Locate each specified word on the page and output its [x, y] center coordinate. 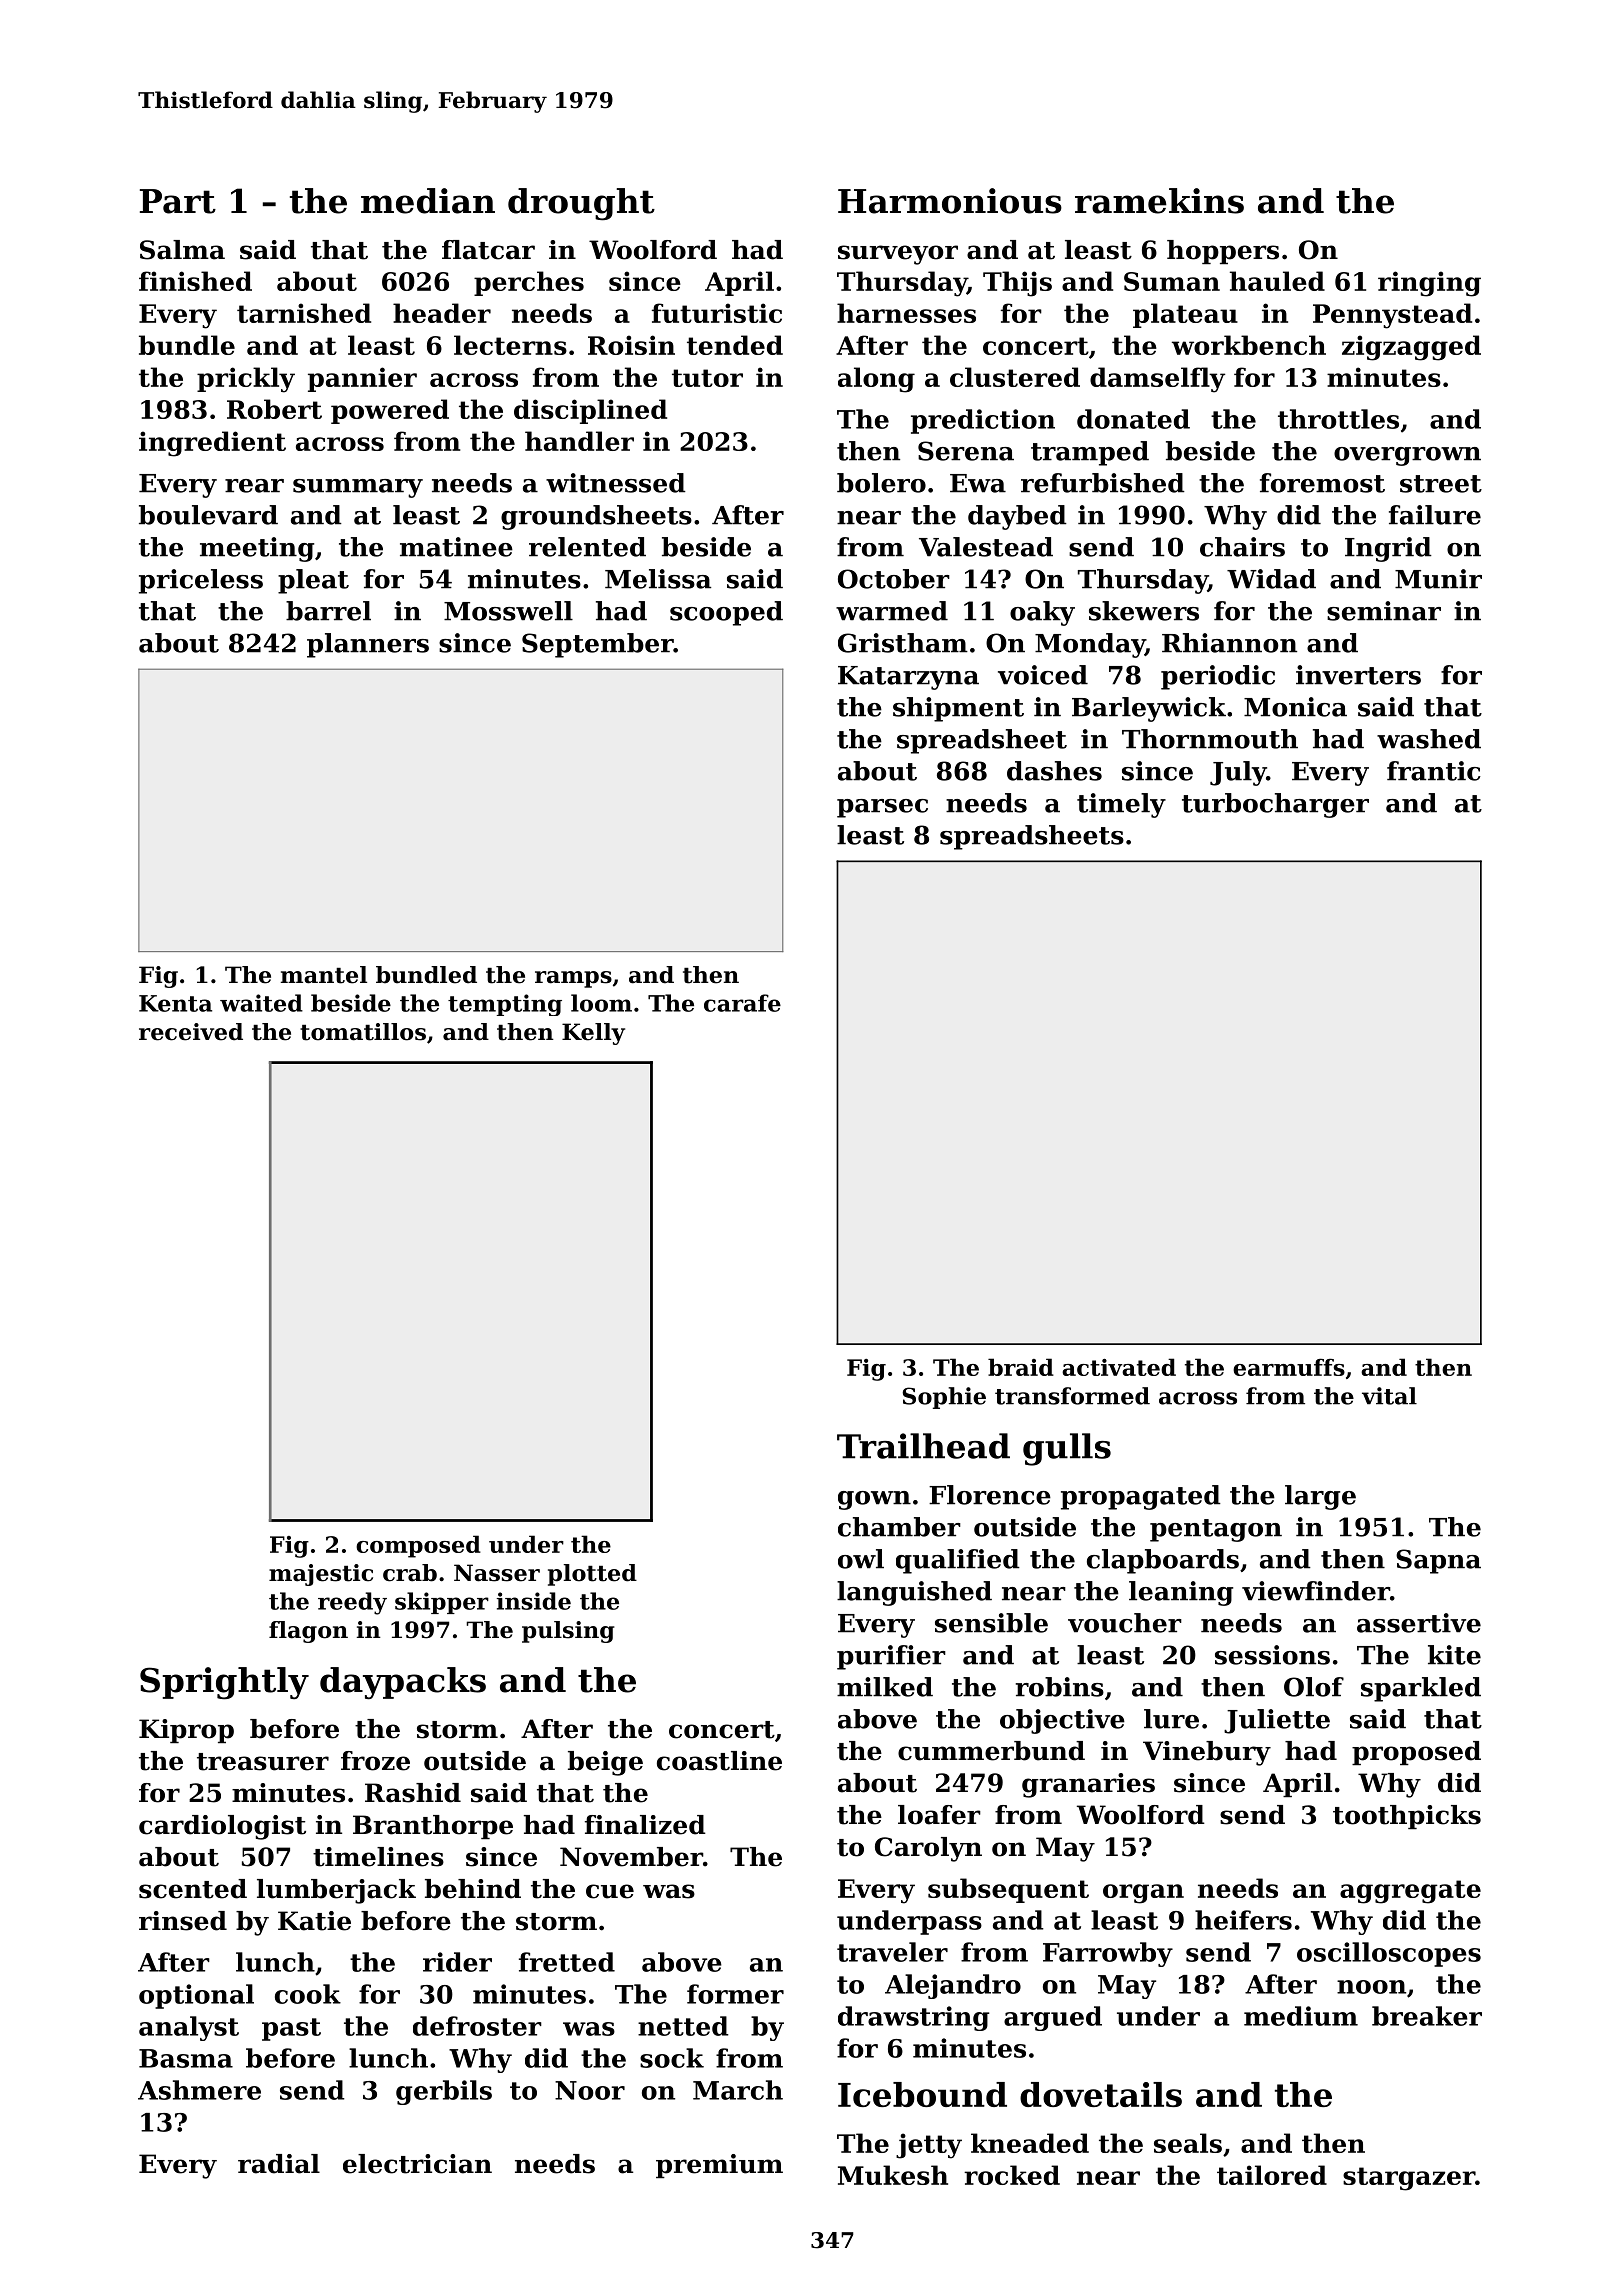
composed [418, 1546]
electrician [417, 2164]
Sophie [944, 1398]
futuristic [717, 313]
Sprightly [224, 1683]
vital [1389, 1396]
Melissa [658, 579]
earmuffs [1289, 1367]
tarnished [304, 313]
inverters [1358, 675]
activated [1119, 1367]
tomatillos [363, 1032]
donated [1133, 419]
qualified [958, 1561]
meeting [257, 549]
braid [1021, 1367]
